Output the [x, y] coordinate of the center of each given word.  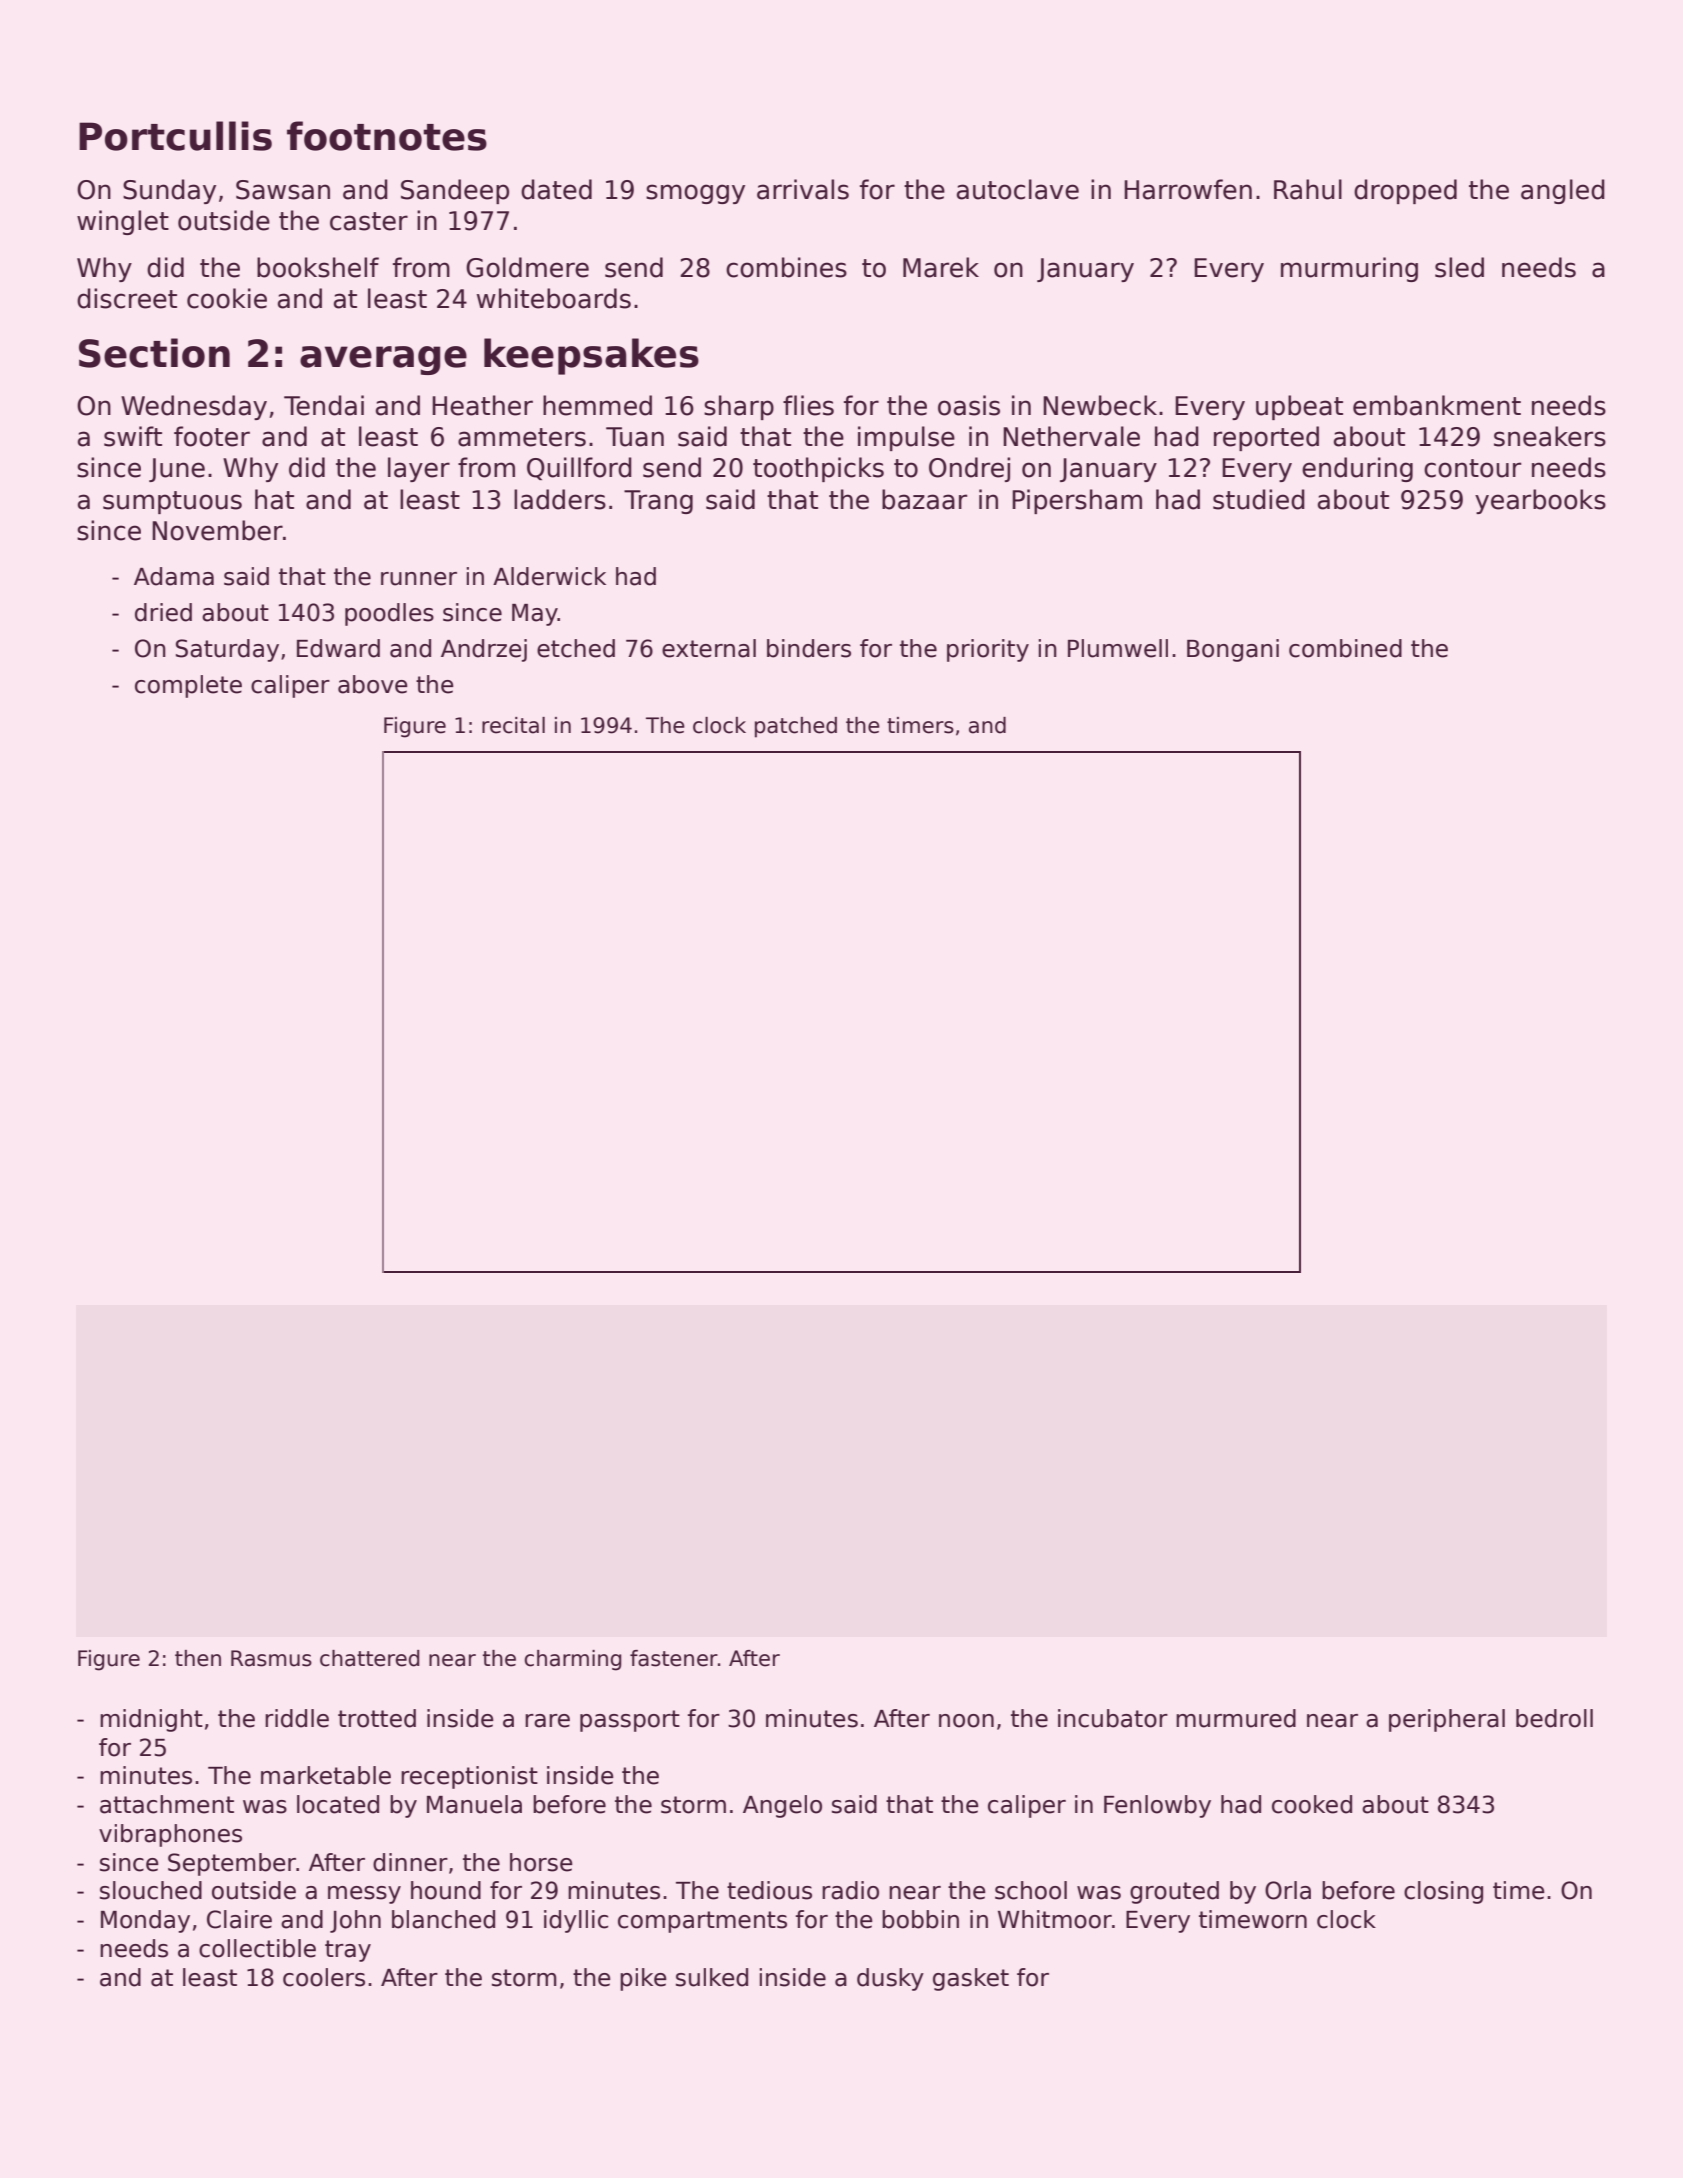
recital [513, 725]
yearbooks [1540, 501]
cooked [1312, 1804]
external [709, 648]
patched [796, 727]
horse [541, 1862]
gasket [971, 1979]
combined [1345, 648]
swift [133, 436]
